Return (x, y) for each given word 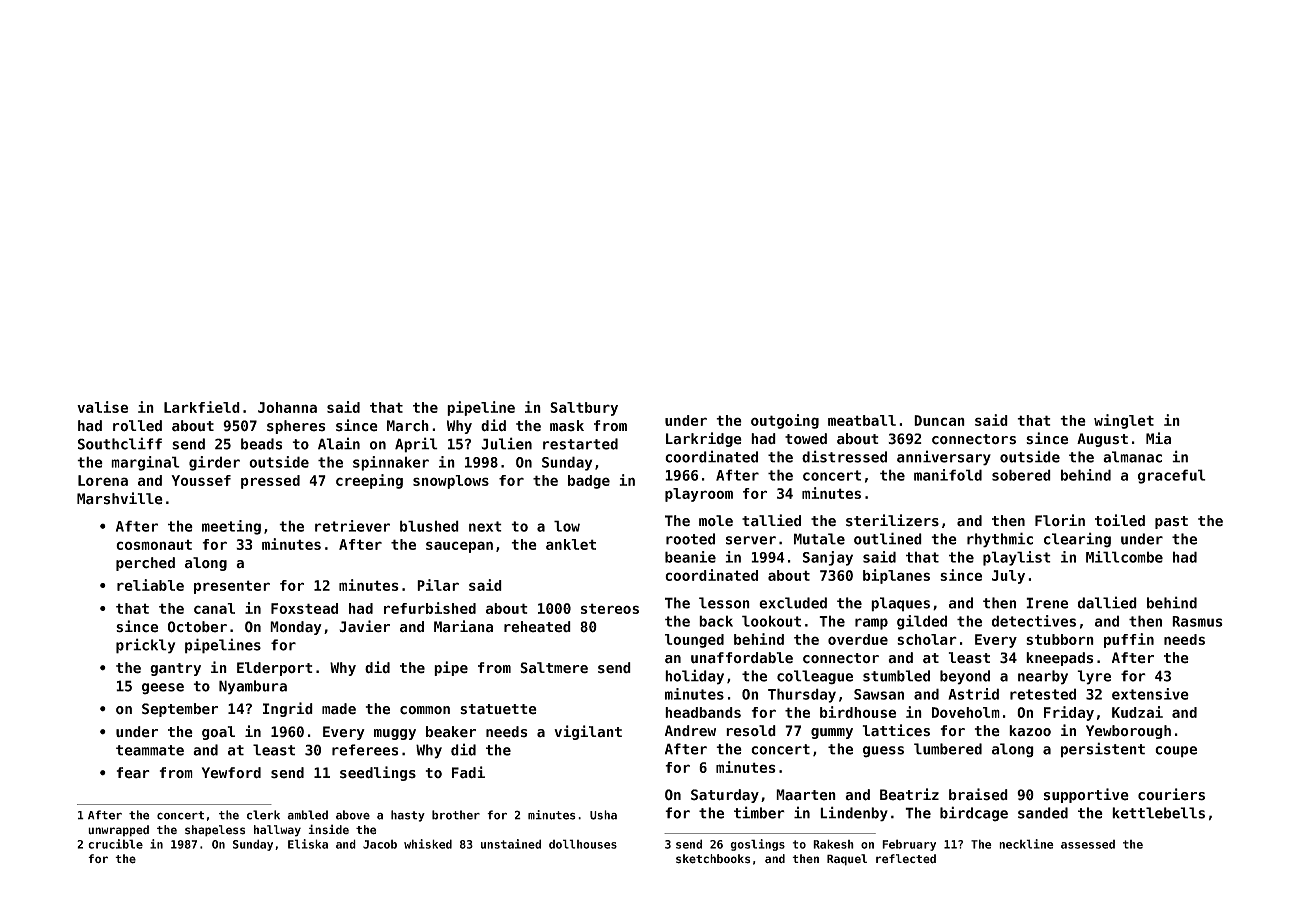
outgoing (785, 421)
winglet (1124, 421)
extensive (1150, 694)
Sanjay (828, 558)
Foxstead (304, 608)
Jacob (380, 844)
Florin (1060, 520)
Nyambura (253, 687)
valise (102, 407)
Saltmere (554, 668)
